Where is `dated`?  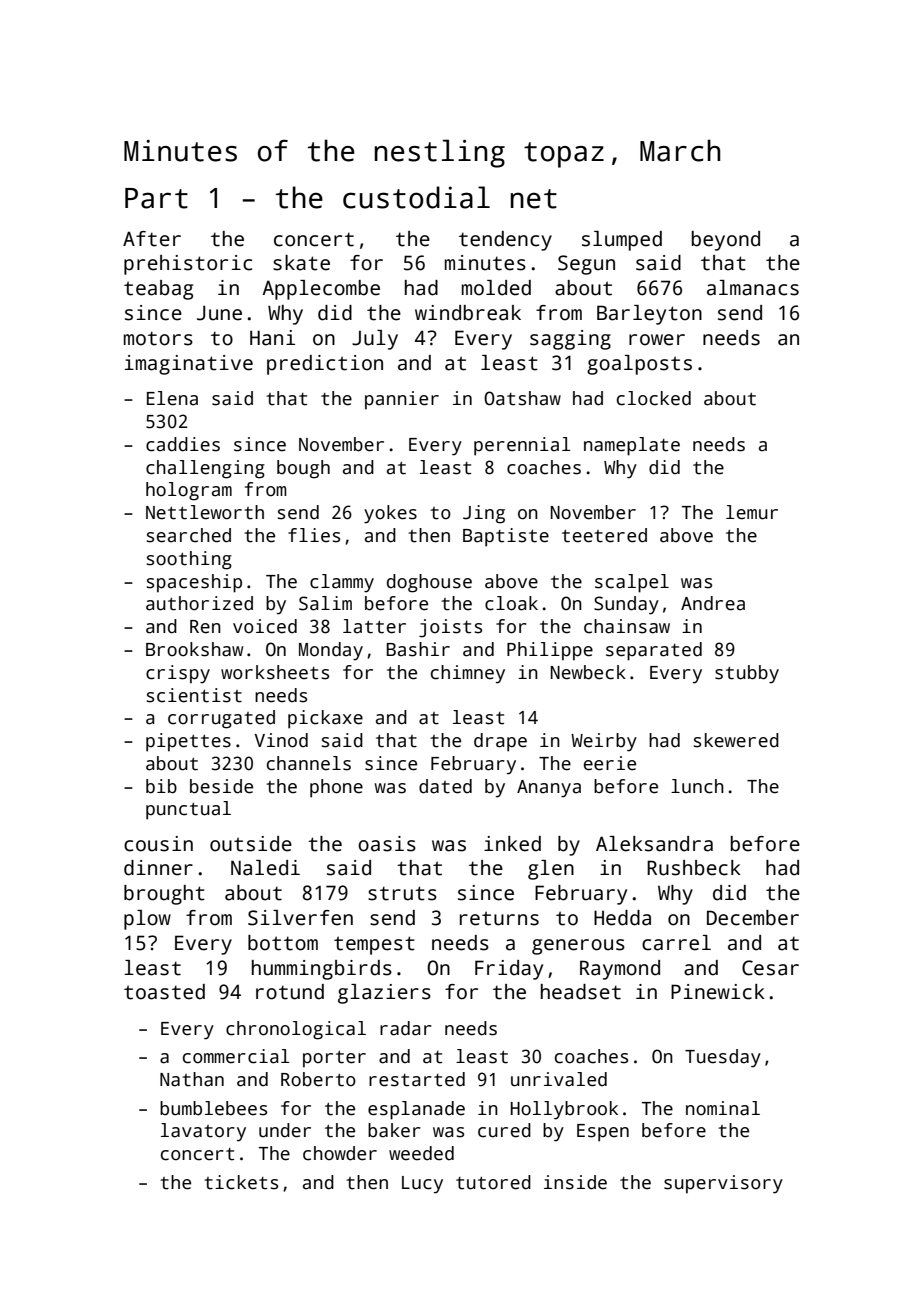 dated is located at coordinates (445, 786).
